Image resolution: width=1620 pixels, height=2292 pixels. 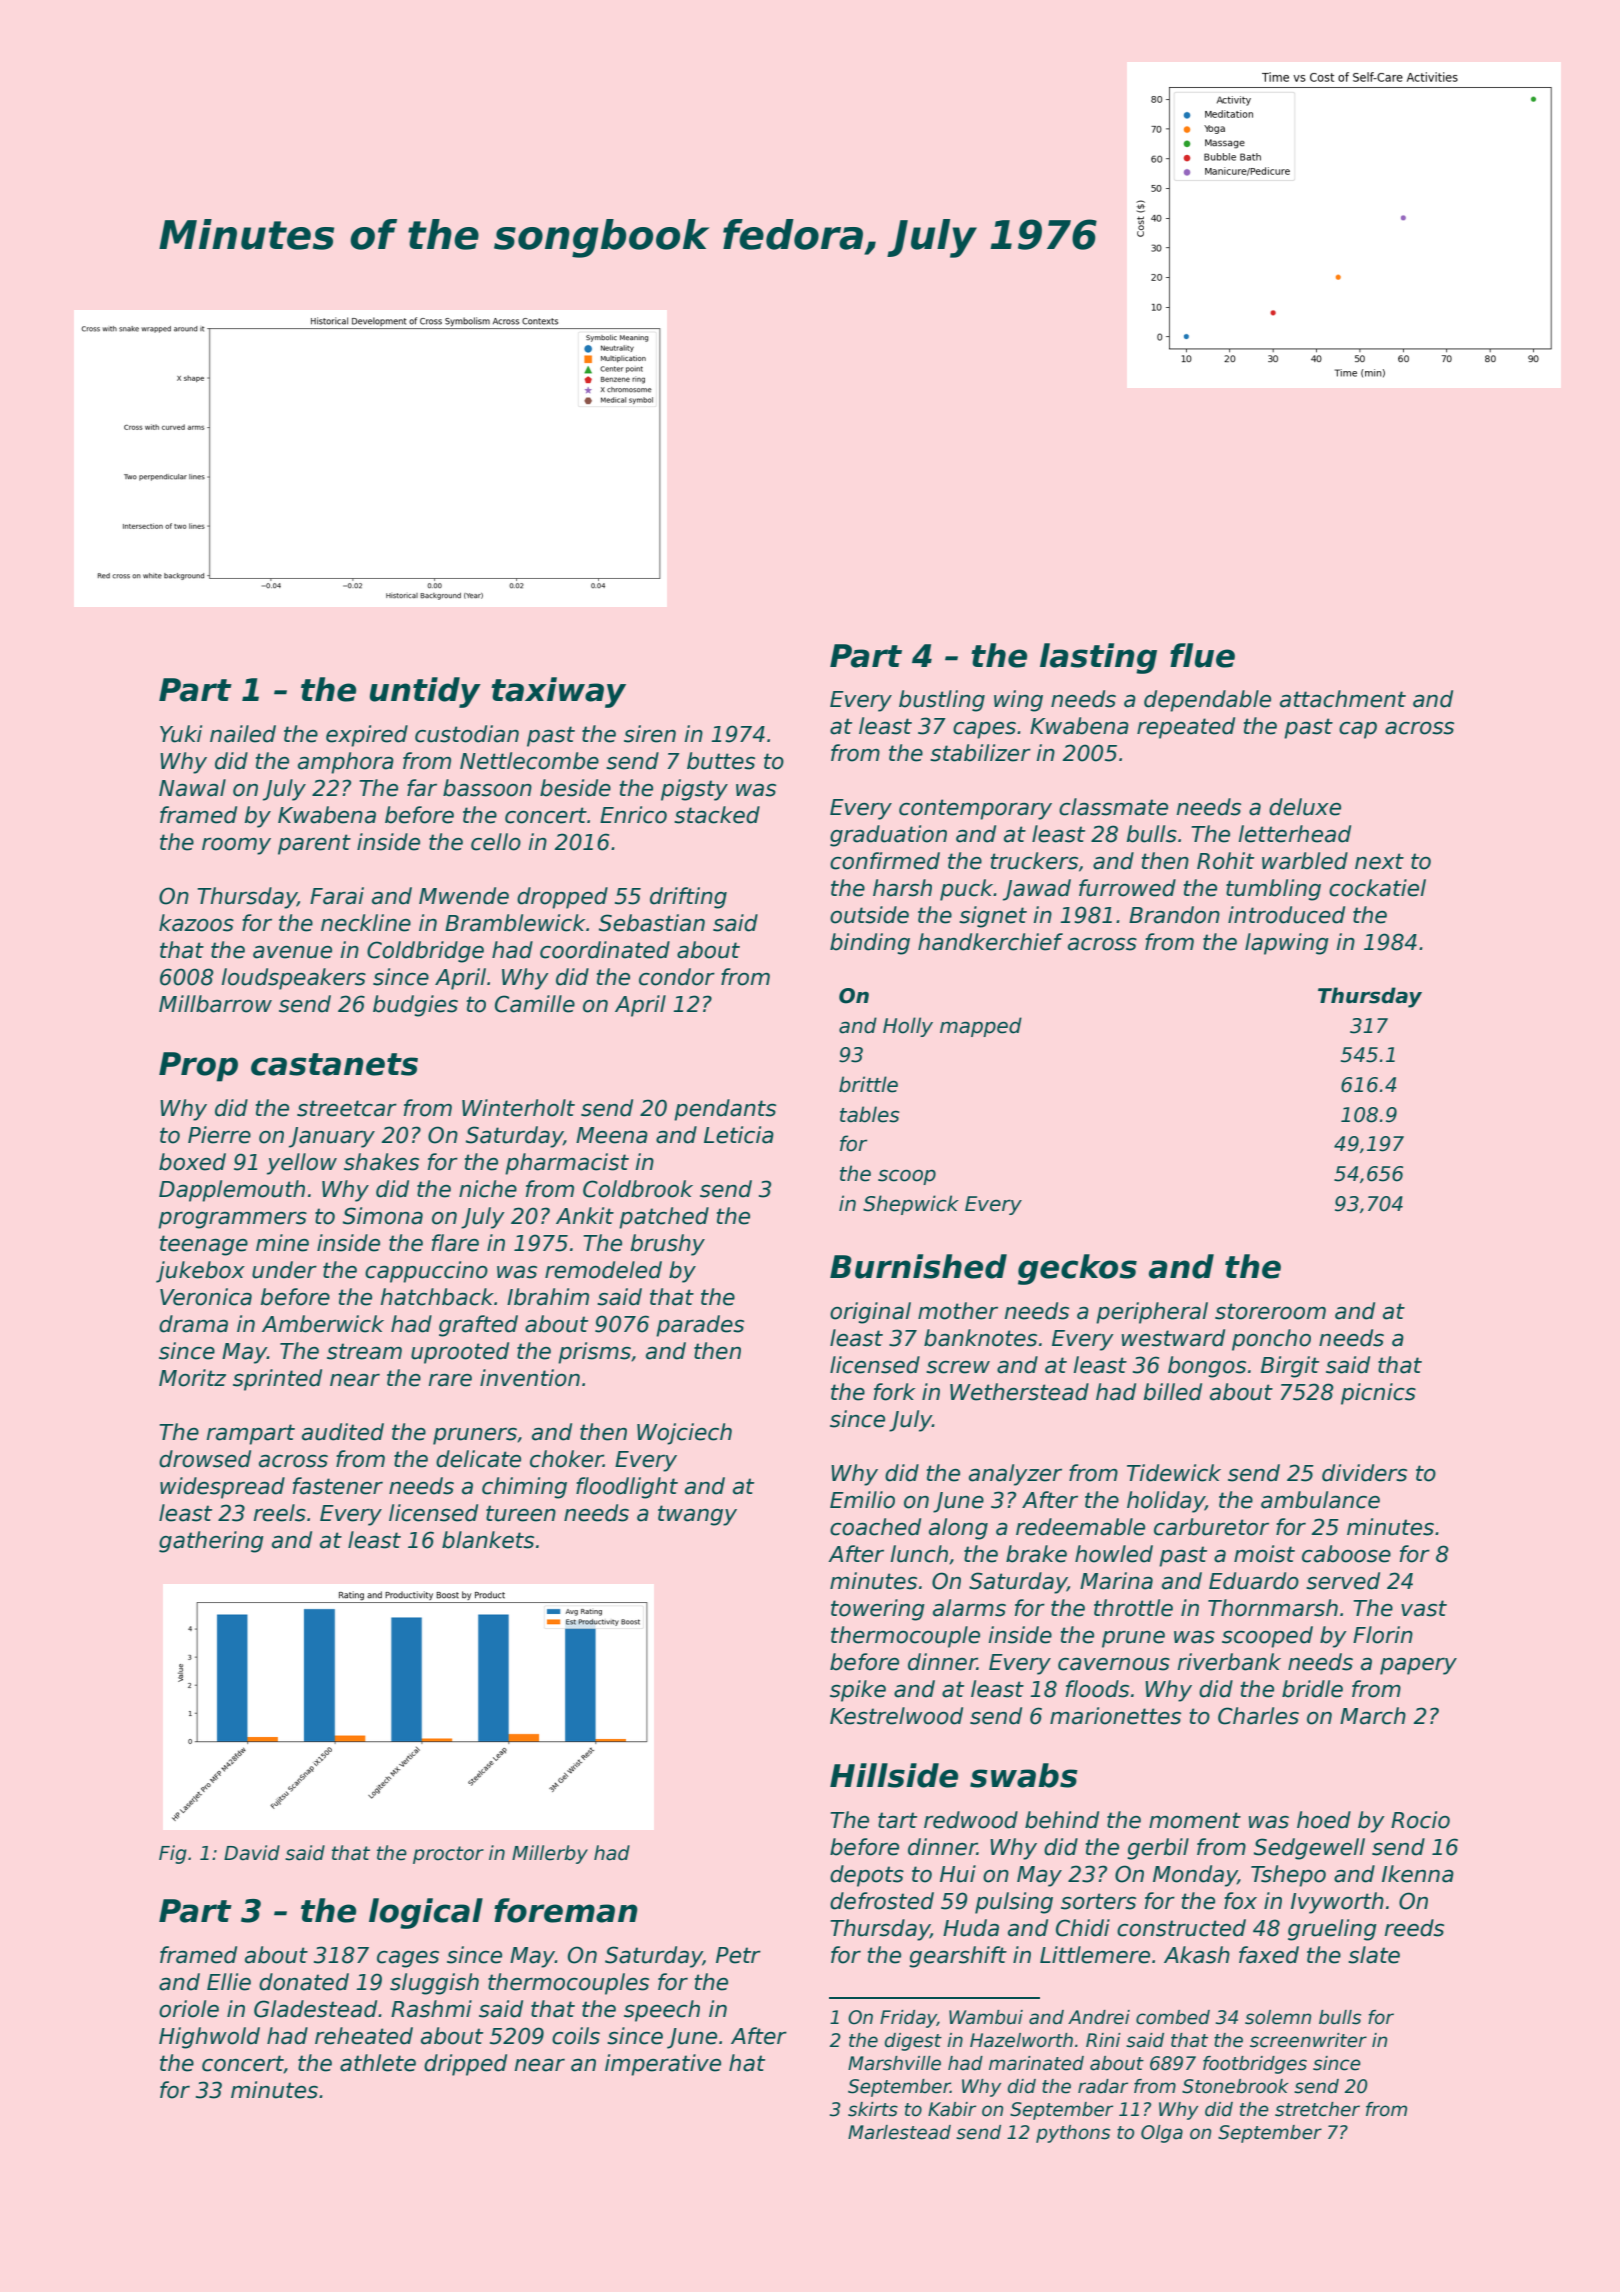 What do you see at coordinates (518, 1108) in the document?
I see `Winterholt` at bounding box center [518, 1108].
